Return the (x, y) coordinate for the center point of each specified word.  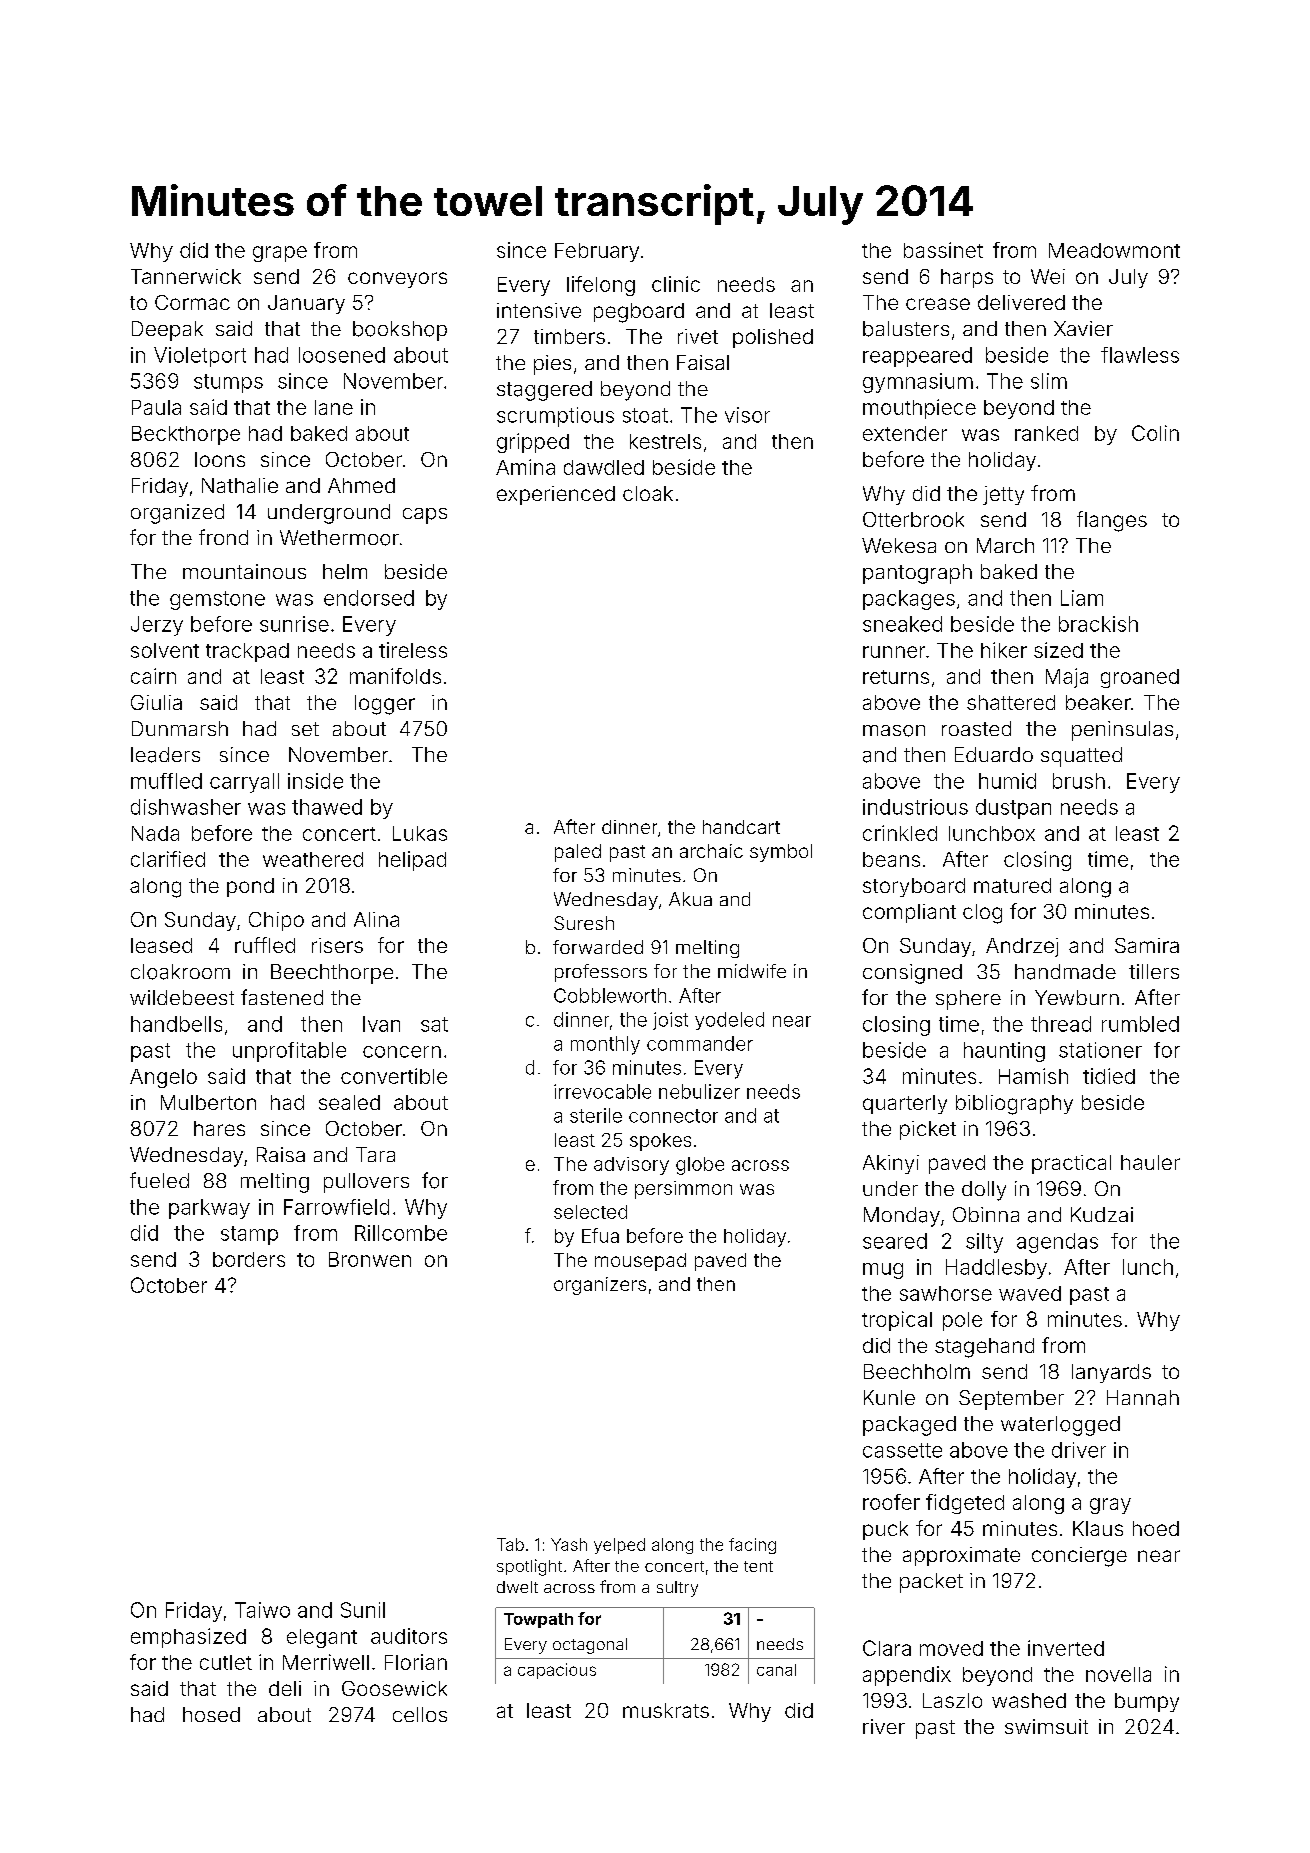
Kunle (889, 1397)
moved (951, 1648)
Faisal (703, 362)
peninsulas (1122, 731)
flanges (1112, 521)
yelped (619, 1546)
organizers (600, 1286)
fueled (159, 1180)
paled (578, 853)
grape (280, 254)
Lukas (420, 833)
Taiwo (262, 1610)
